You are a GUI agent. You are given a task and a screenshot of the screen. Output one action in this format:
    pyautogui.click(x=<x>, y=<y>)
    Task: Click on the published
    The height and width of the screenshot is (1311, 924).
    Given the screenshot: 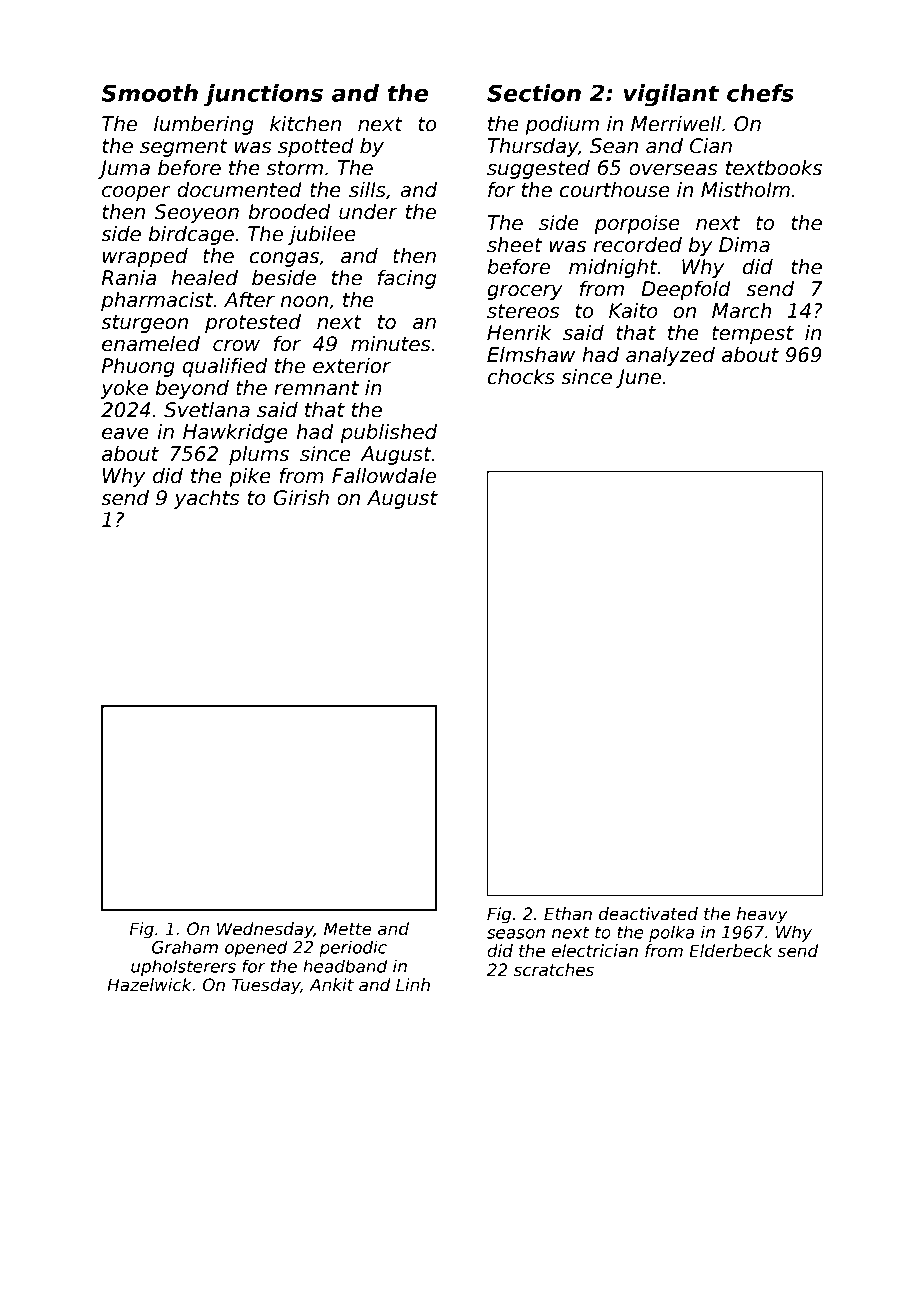 What is the action you would take?
    pyautogui.click(x=389, y=433)
